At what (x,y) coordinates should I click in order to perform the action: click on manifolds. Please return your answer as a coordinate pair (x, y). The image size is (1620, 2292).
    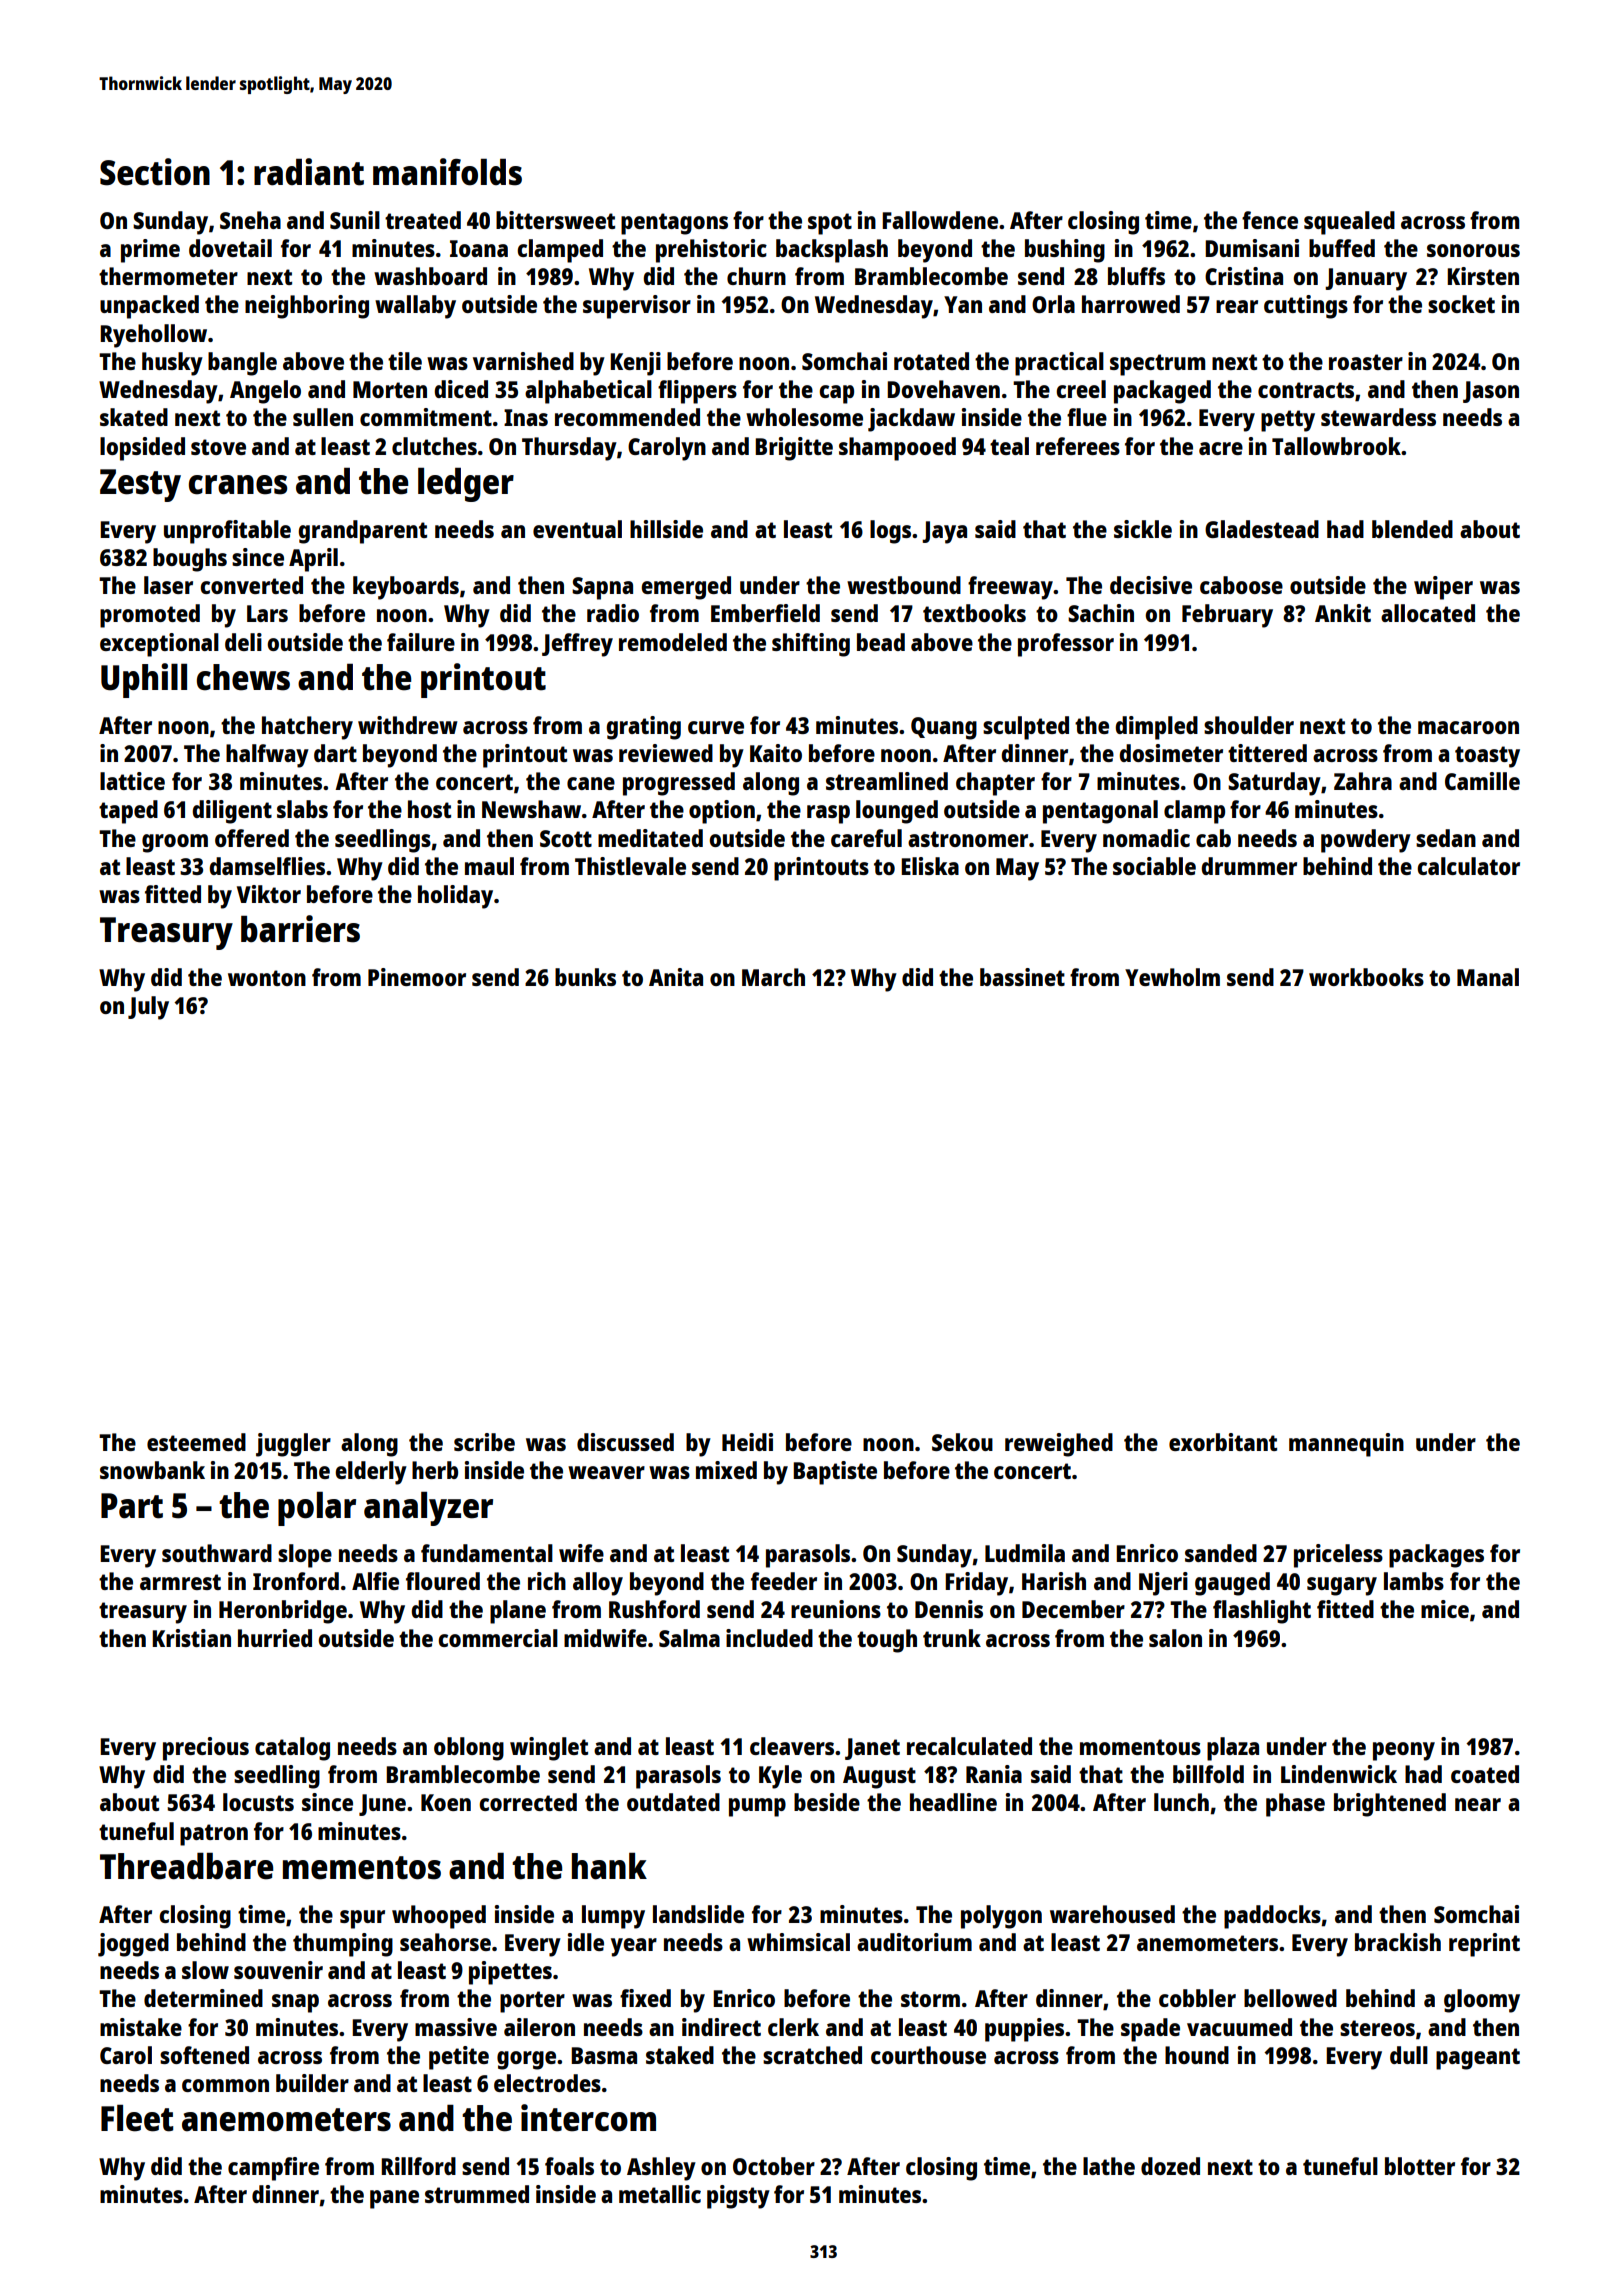
    Looking at the image, I should click on (447, 172).
